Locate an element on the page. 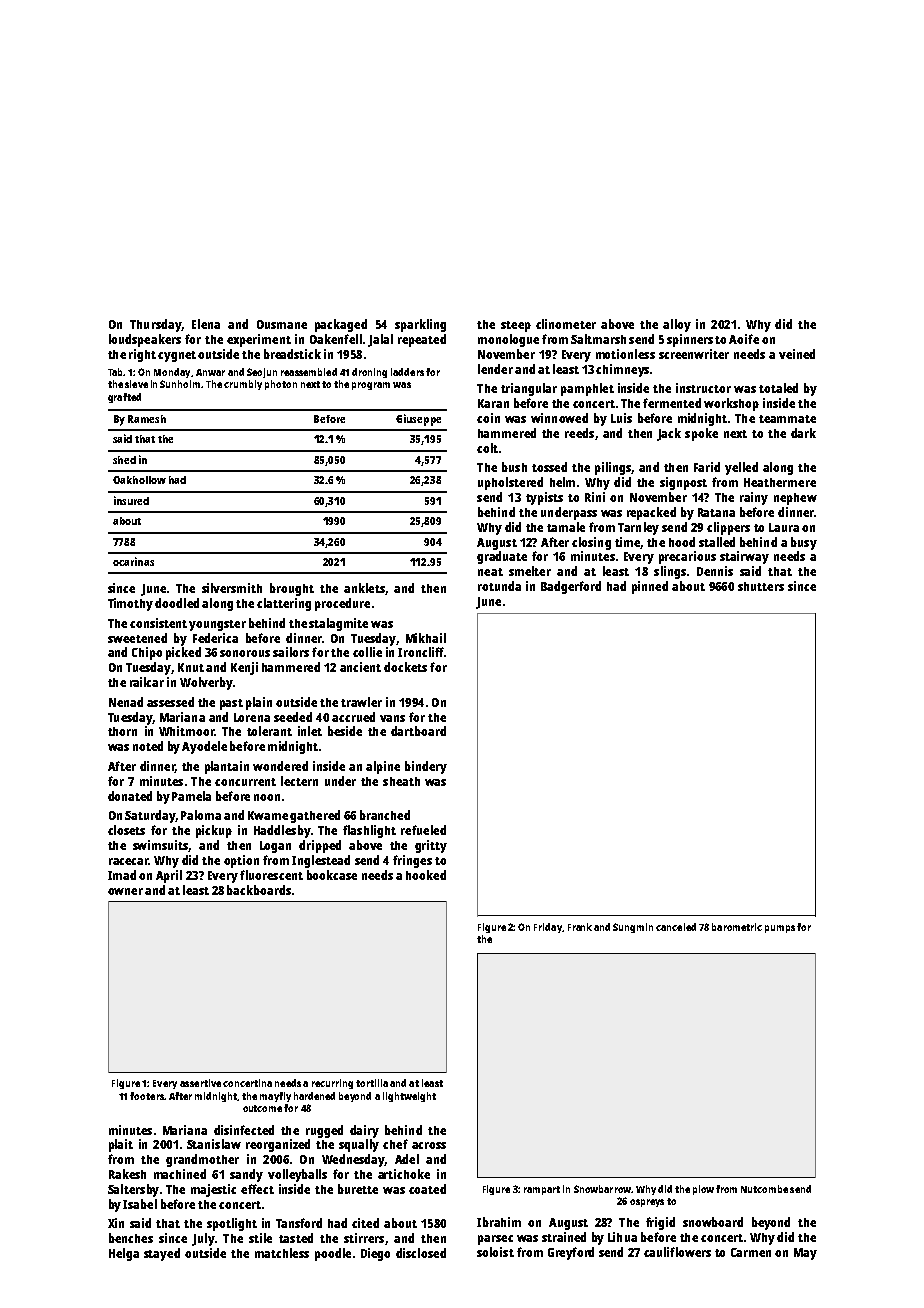 This document has height=1308, width=924. disinfected is located at coordinates (244, 1130).
